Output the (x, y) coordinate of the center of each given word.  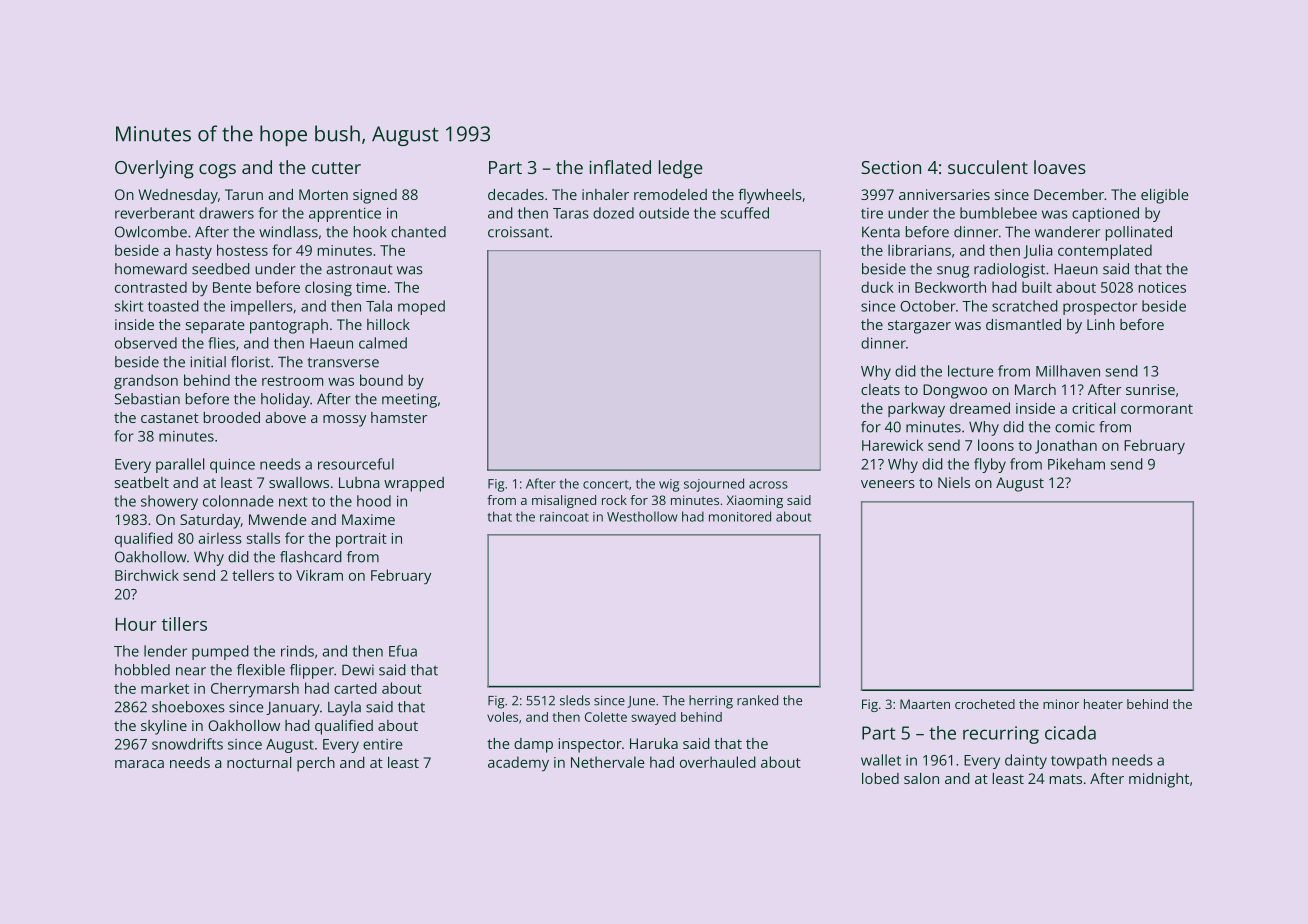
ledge (680, 169)
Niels (954, 482)
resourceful (356, 464)
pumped (220, 652)
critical (1093, 408)
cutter (336, 168)
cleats (880, 389)
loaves (1060, 167)
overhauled (718, 762)
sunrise (1150, 389)
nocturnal (259, 762)
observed (146, 343)
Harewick (892, 445)
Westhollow (642, 516)
